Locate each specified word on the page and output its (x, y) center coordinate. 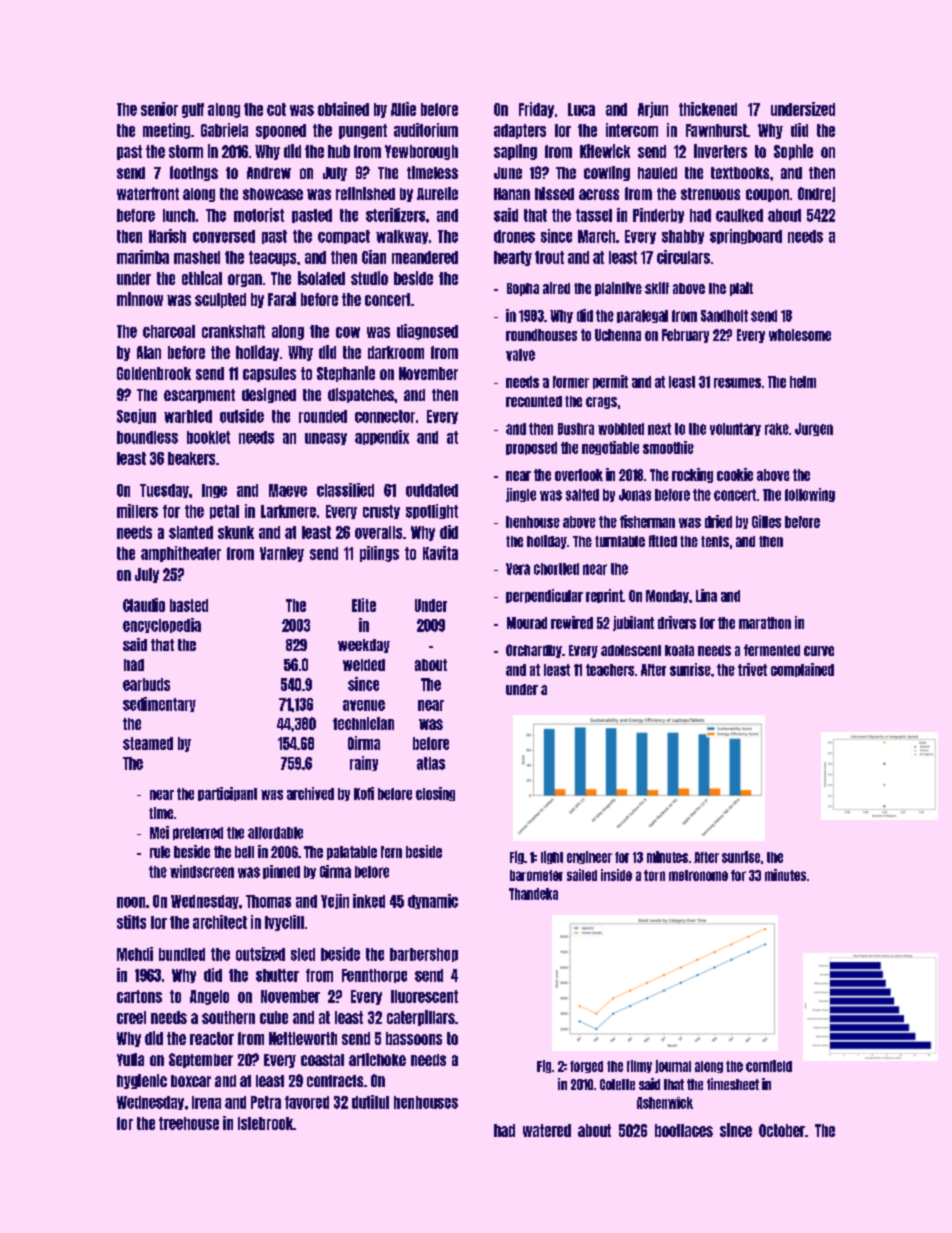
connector (385, 416)
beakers (191, 458)
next (659, 429)
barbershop (424, 955)
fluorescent (424, 996)
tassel (594, 215)
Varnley (282, 554)
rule (160, 852)
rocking (692, 475)
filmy (639, 1066)
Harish (167, 236)
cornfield (769, 1066)
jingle (521, 495)
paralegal (642, 316)
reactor (212, 1038)
